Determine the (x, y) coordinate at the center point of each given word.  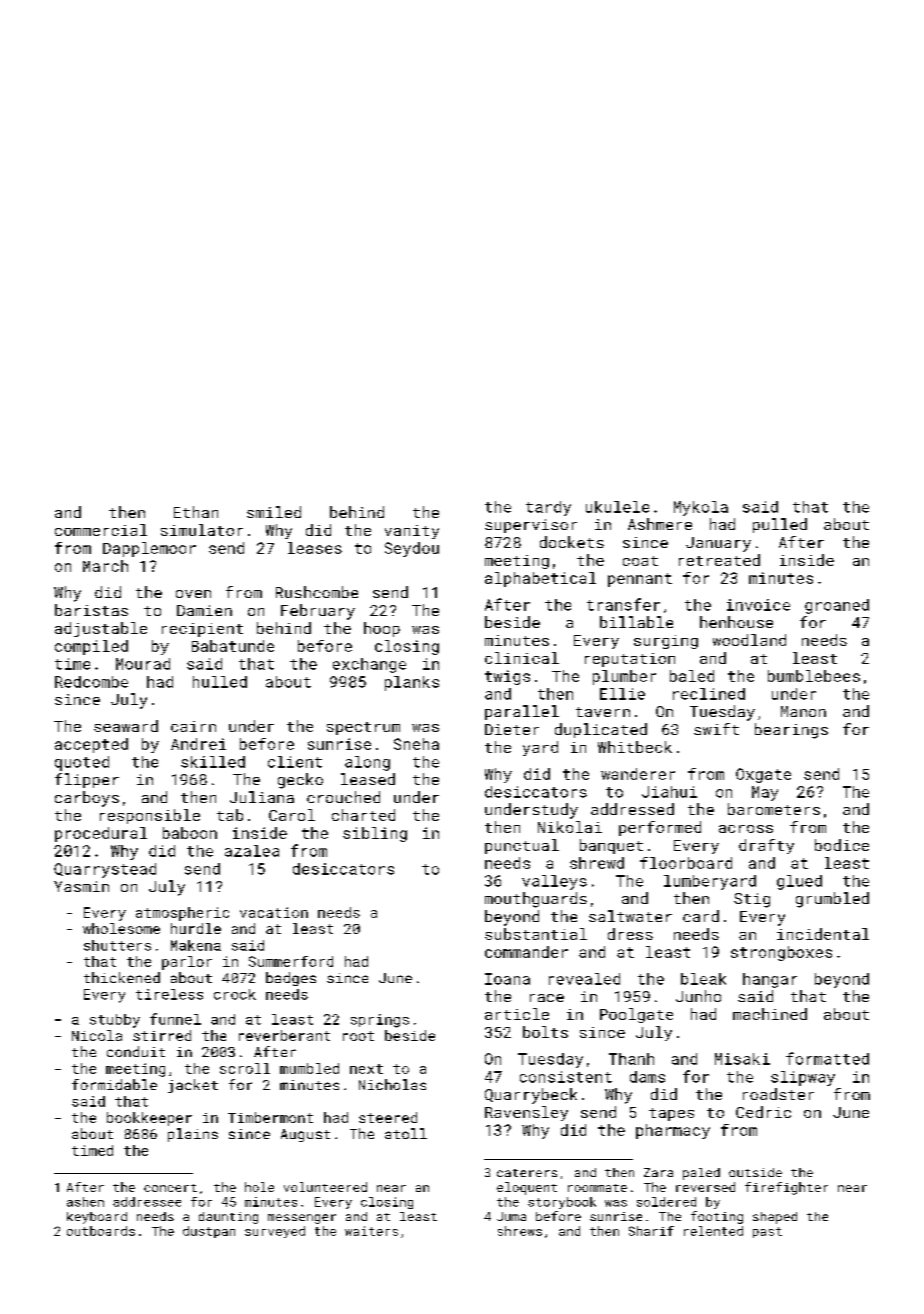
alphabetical (540, 579)
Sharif (651, 1231)
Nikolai (570, 827)
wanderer (638, 774)
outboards (101, 1231)
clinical (522, 658)
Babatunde (233, 646)
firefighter (786, 1188)
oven (193, 594)
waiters (371, 1231)
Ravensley (526, 1113)
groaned (837, 606)
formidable (114, 1084)
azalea (252, 851)
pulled (780, 525)
